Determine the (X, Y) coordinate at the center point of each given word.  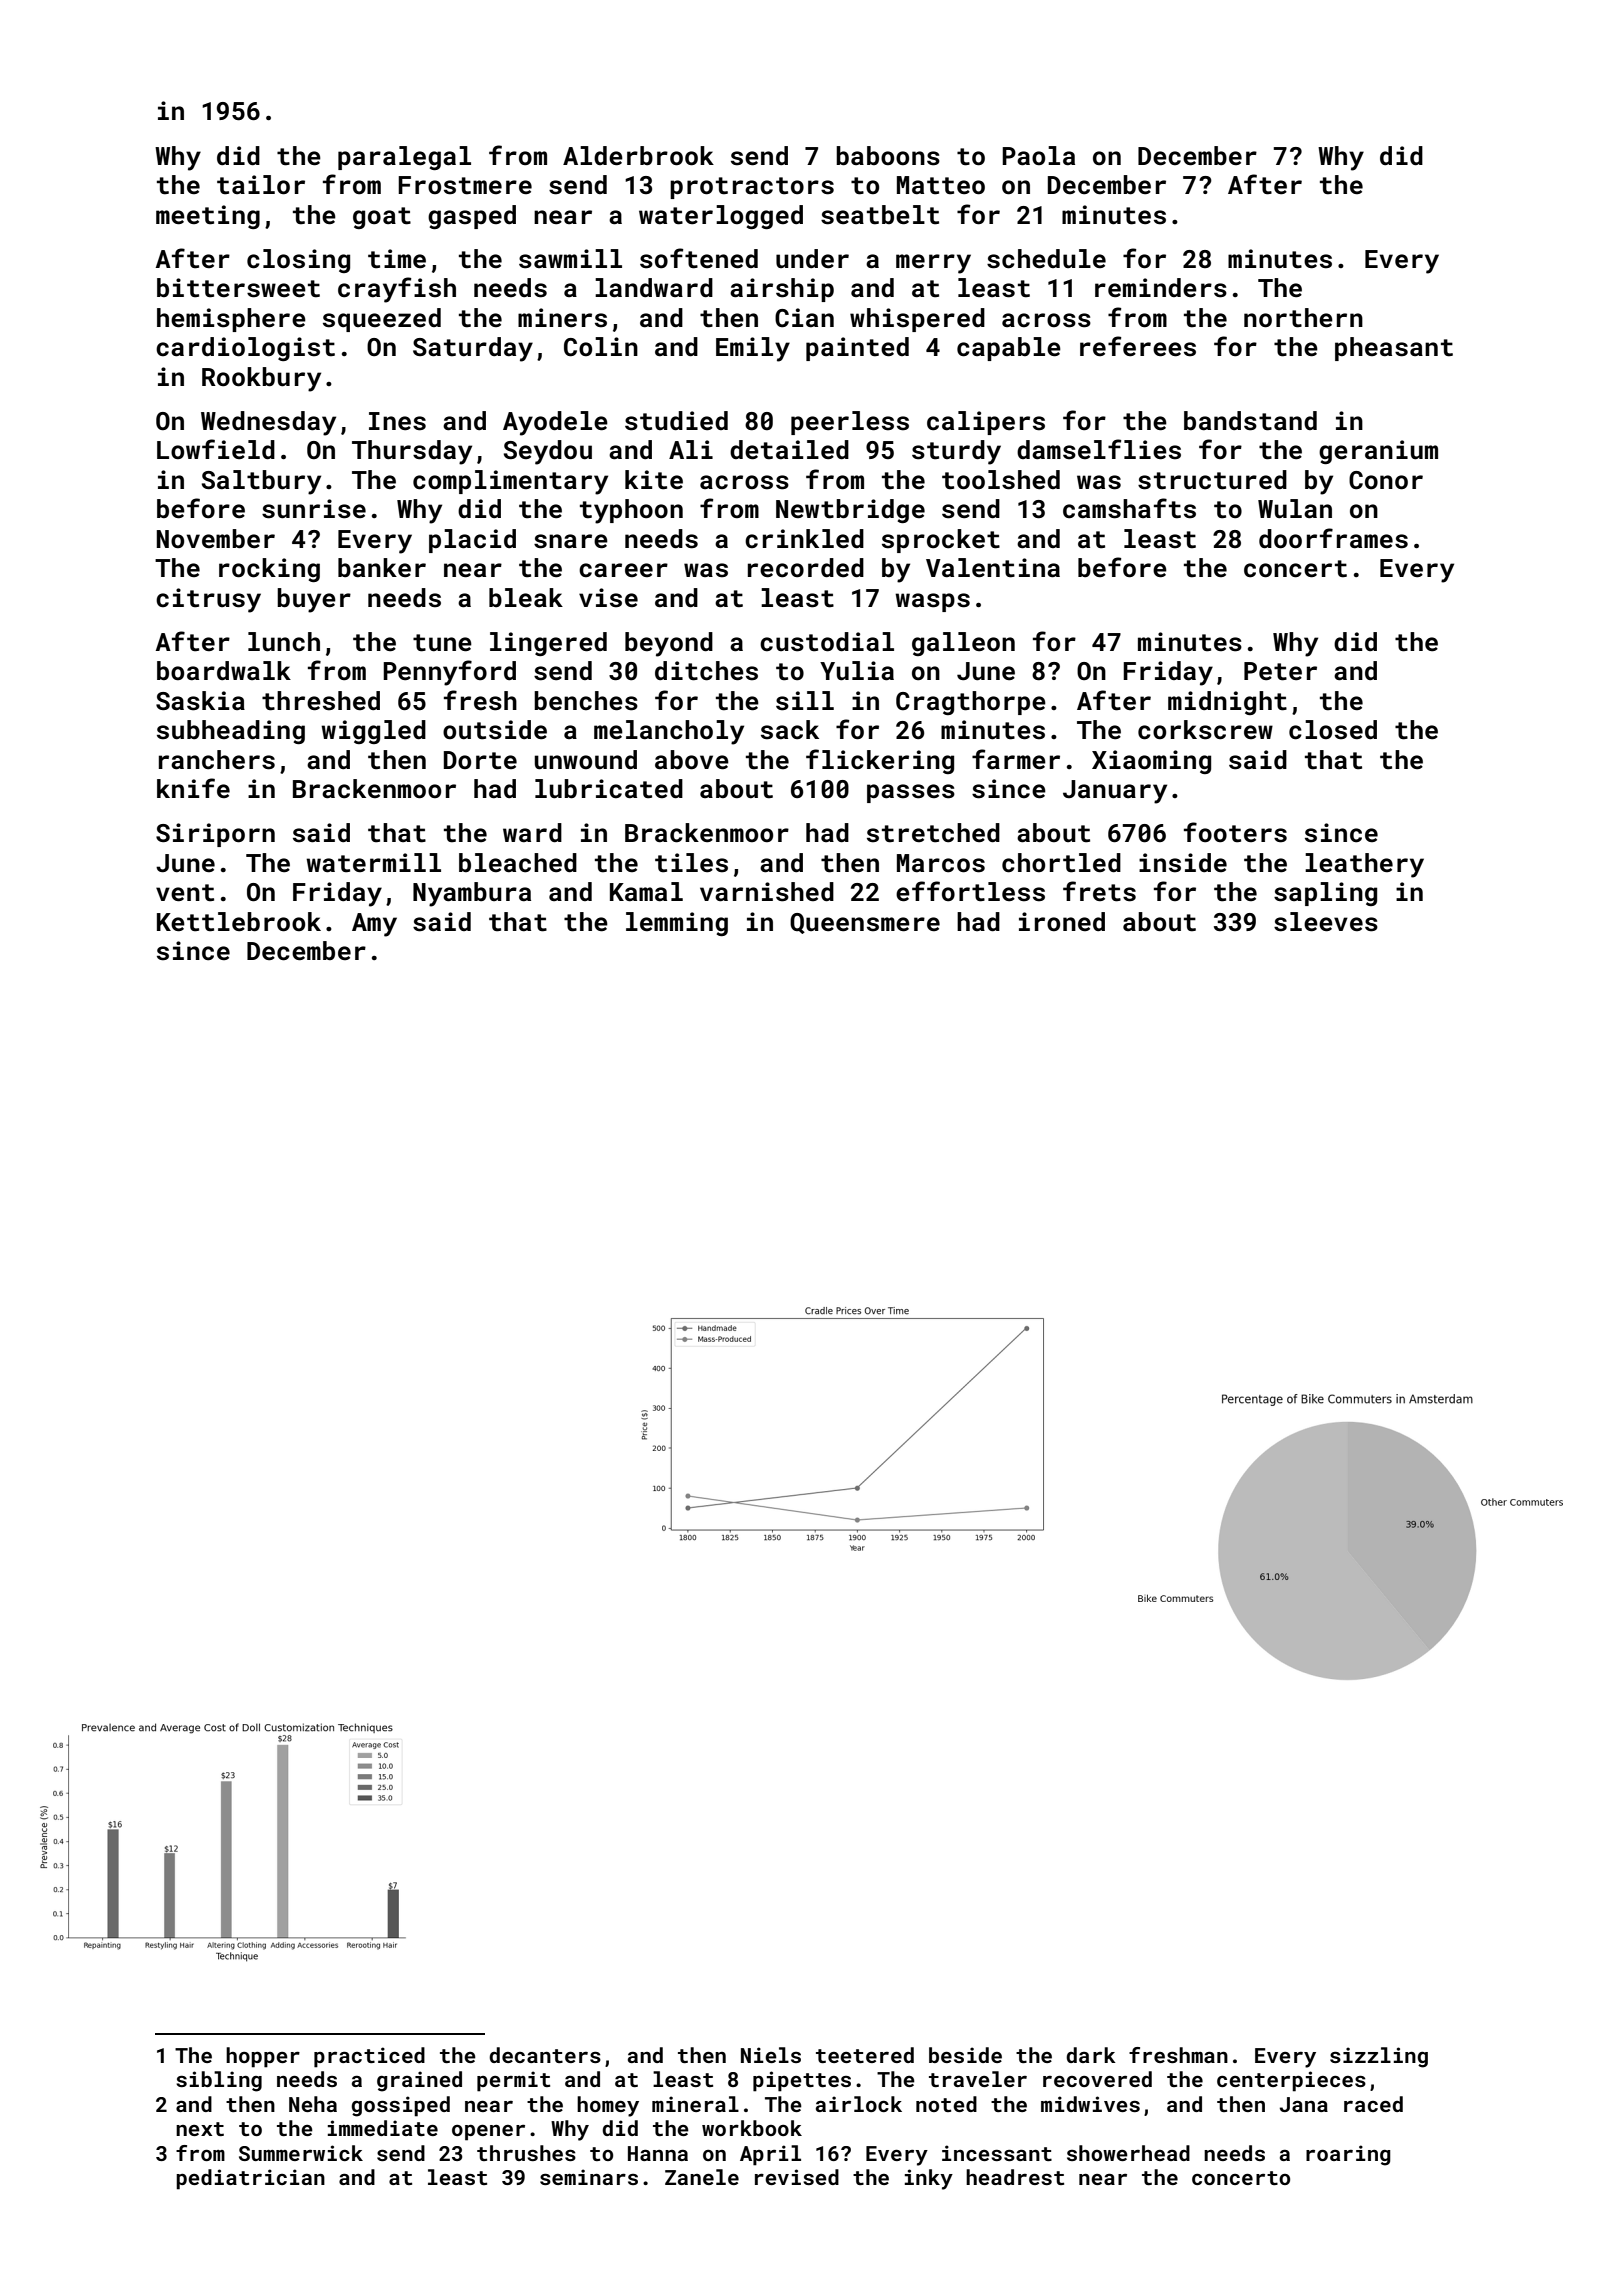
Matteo (941, 185)
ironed (1062, 922)
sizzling (1379, 2057)
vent (185, 893)
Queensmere (865, 923)
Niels (771, 2055)
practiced (369, 2057)
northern (1303, 318)
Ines (397, 421)
